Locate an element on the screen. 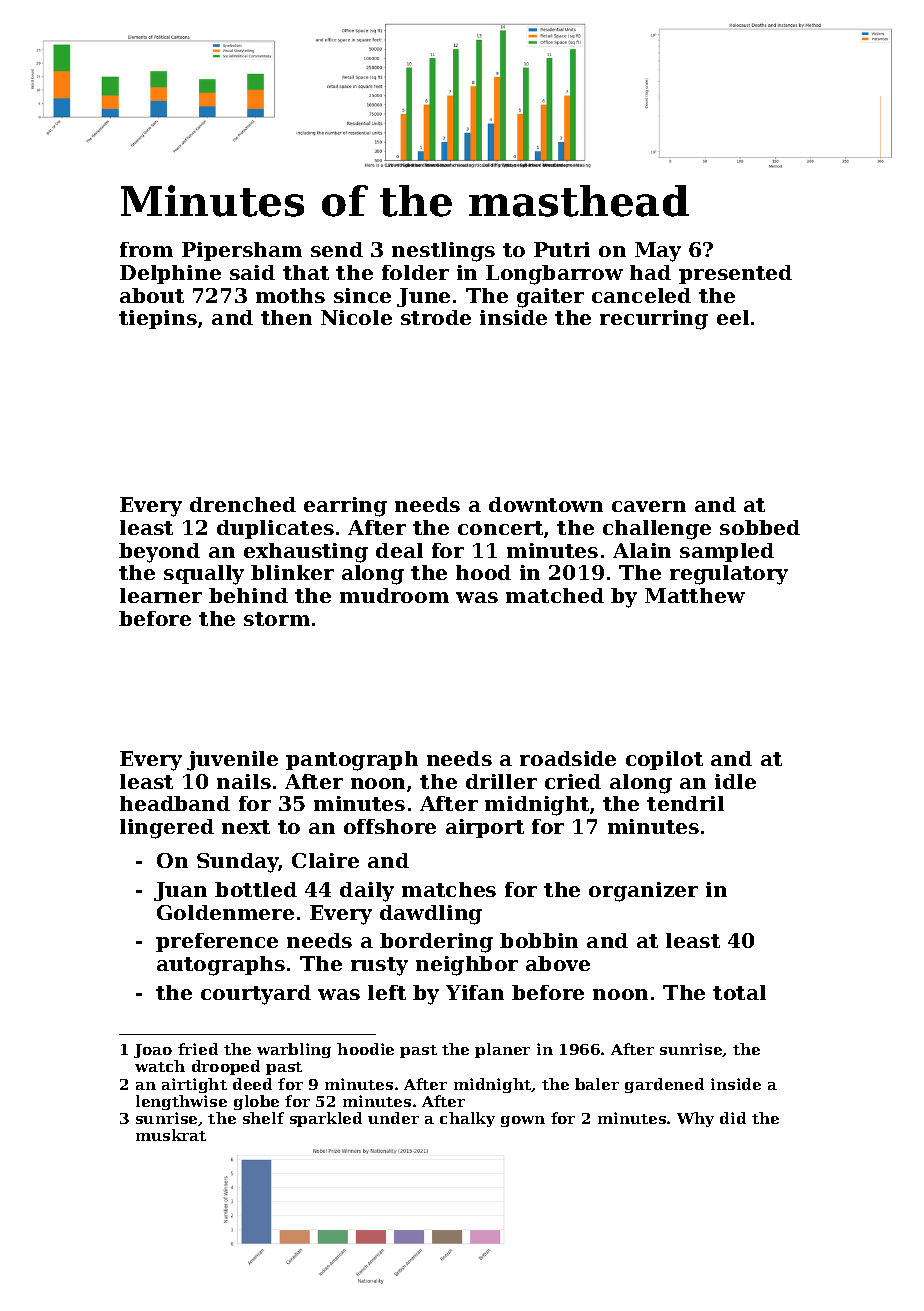 This screenshot has height=1311, width=924. drenched is located at coordinates (243, 504).
